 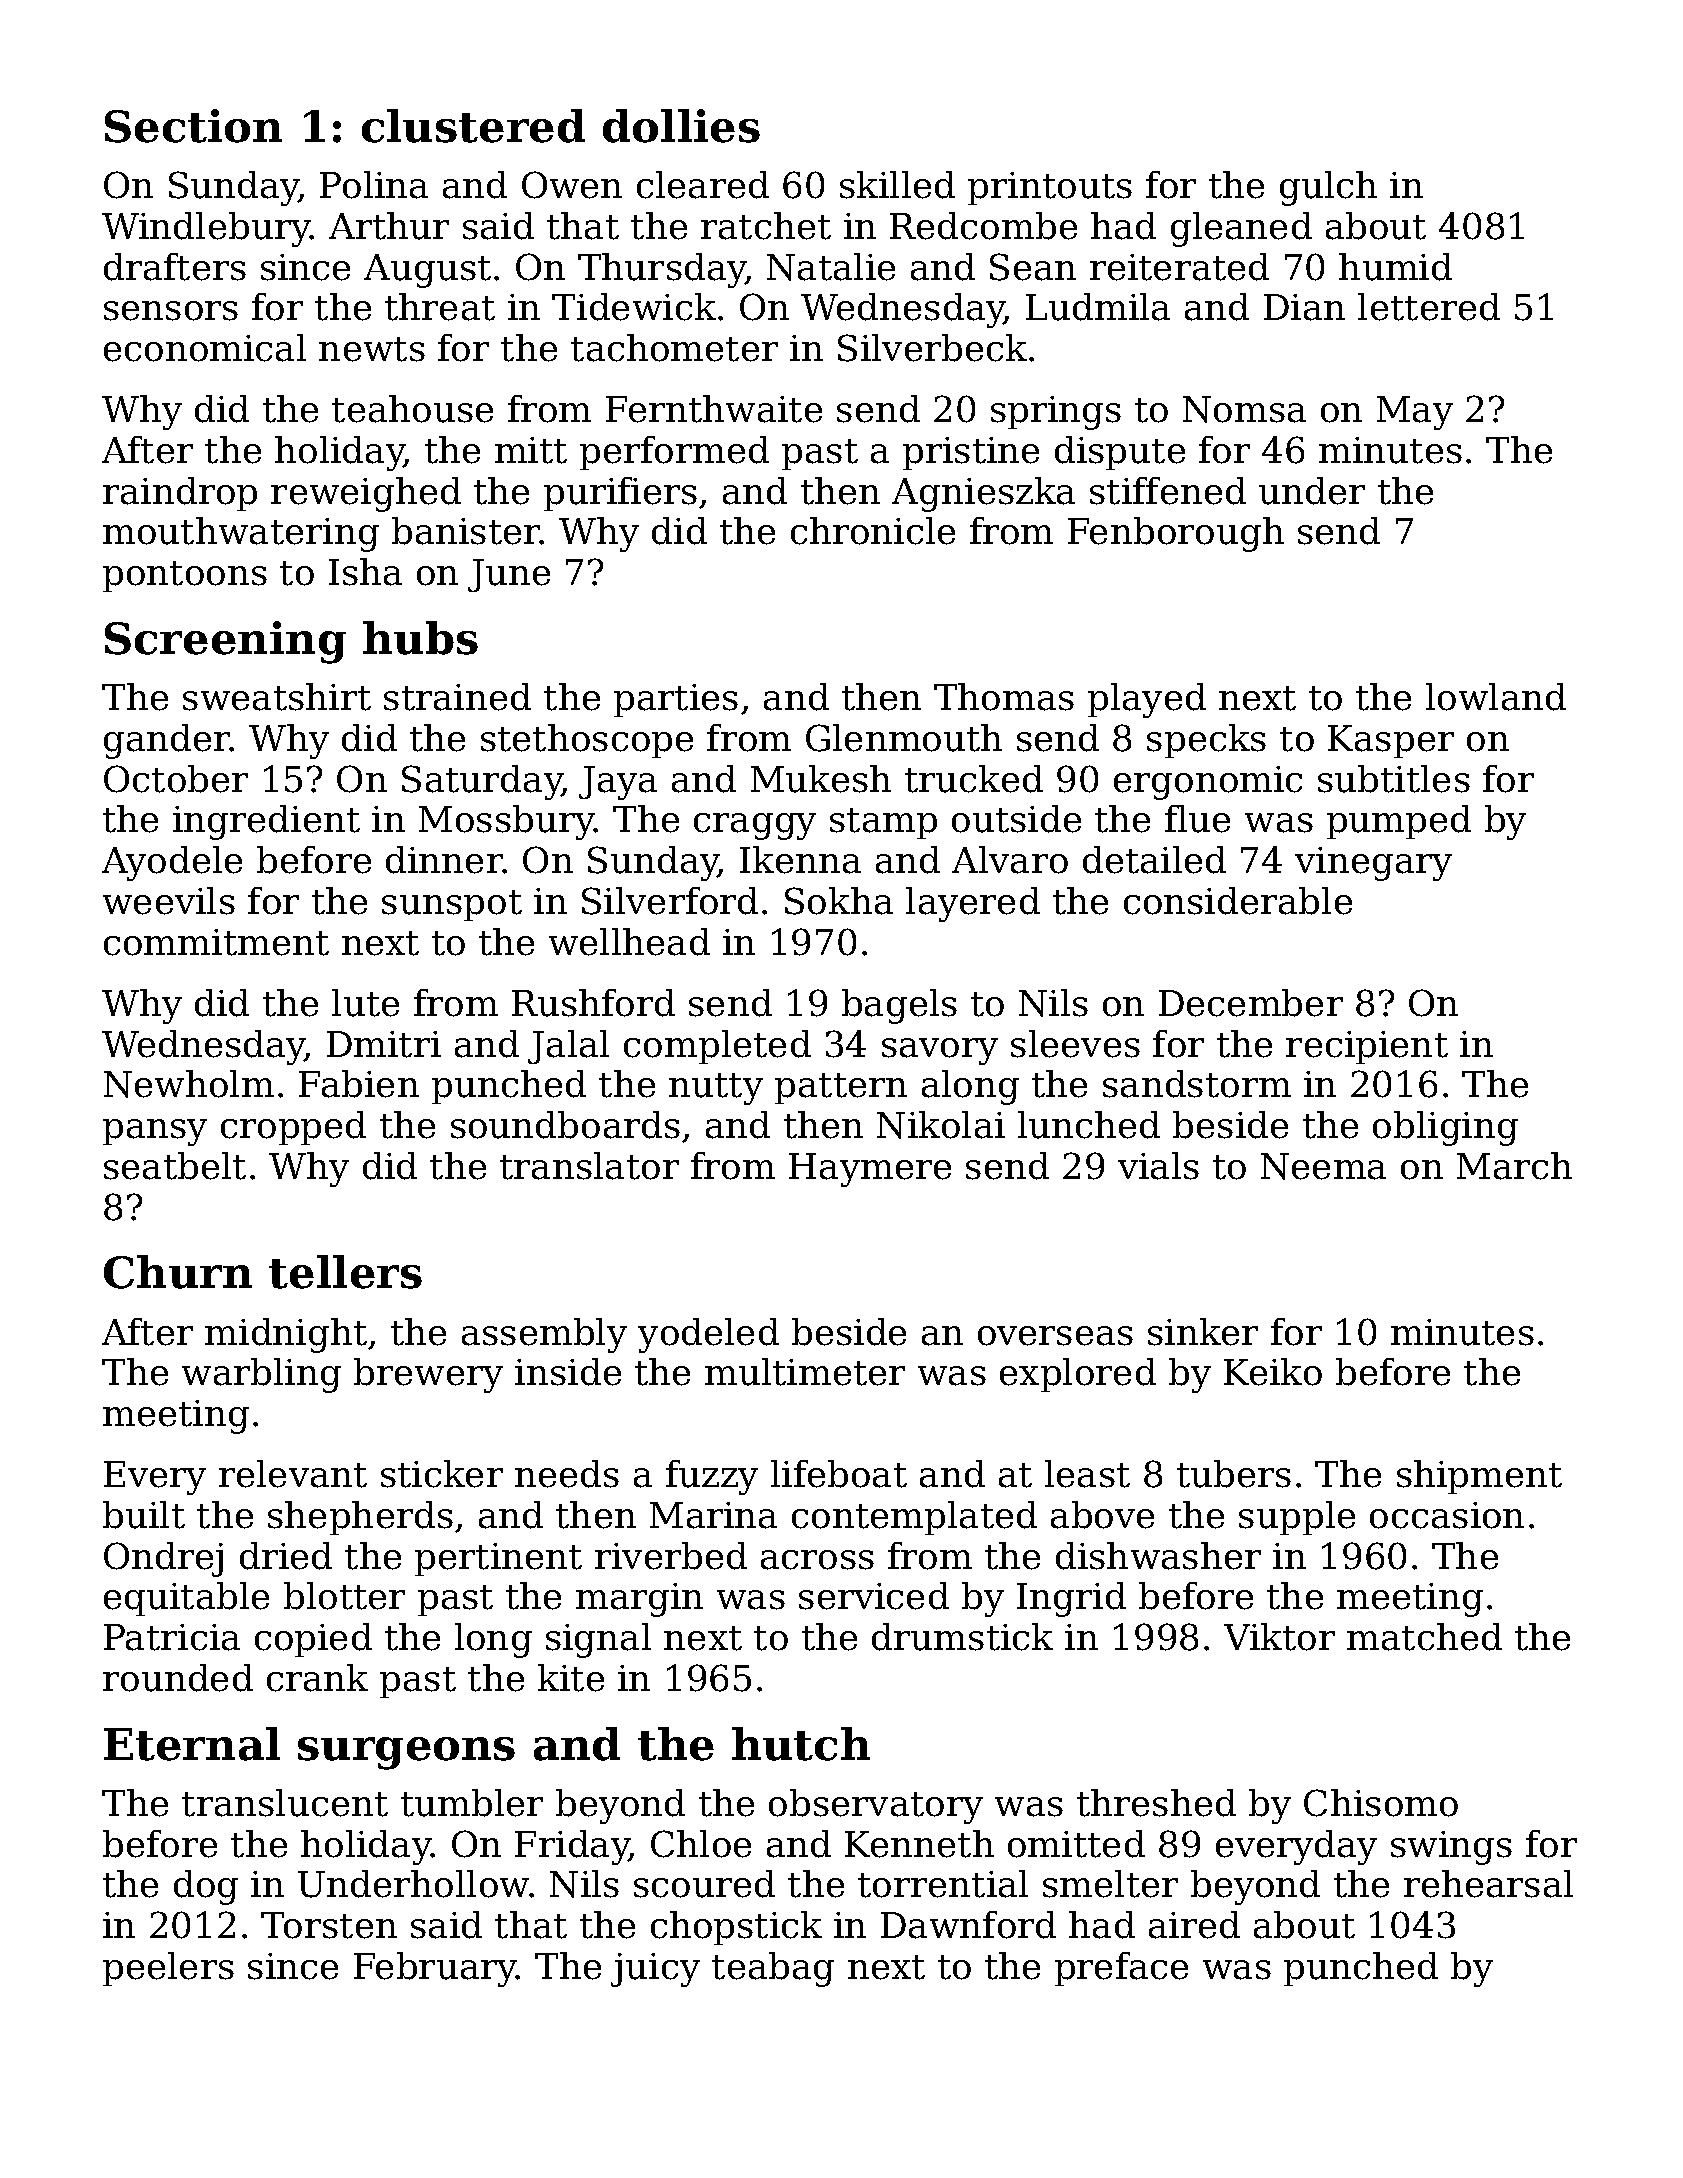 I want to click on Ondrej, so click(x=163, y=1559).
